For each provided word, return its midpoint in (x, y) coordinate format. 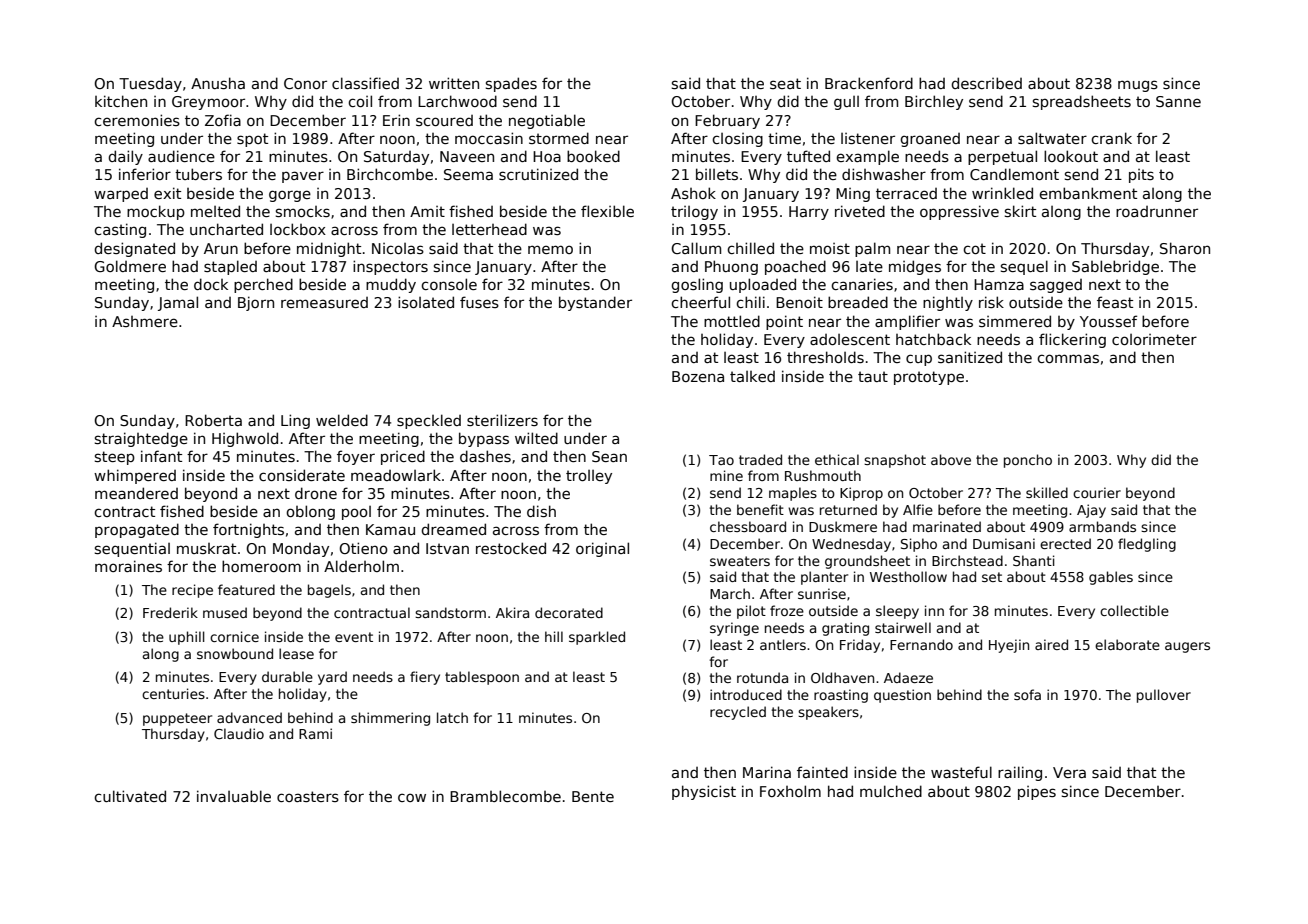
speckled (429, 421)
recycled (738, 713)
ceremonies (137, 120)
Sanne (1178, 101)
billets (717, 174)
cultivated (130, 796)
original (602, 549)
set (992, 577)
